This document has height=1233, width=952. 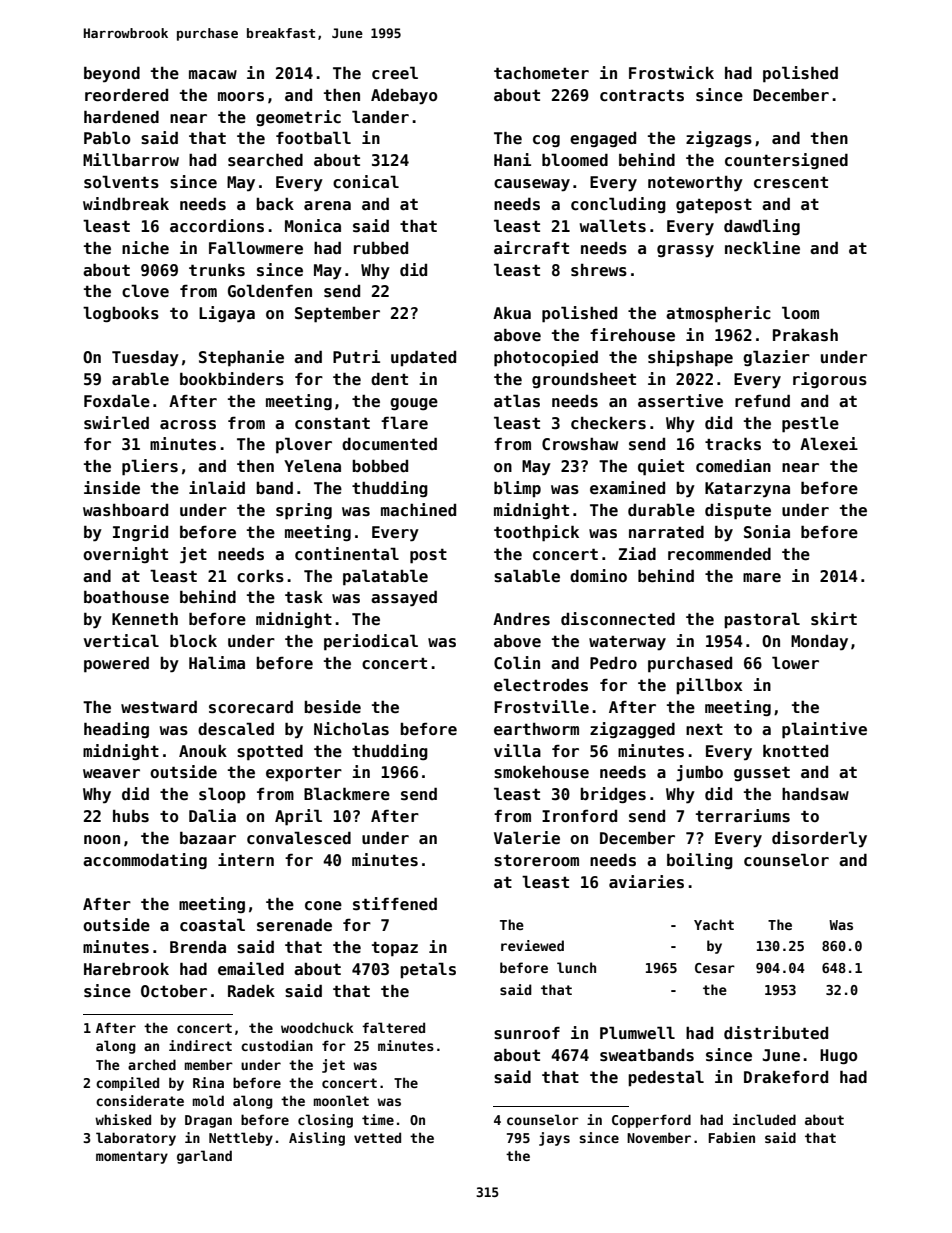 I want to click on Blackmere, so click(x=347, y=794).
